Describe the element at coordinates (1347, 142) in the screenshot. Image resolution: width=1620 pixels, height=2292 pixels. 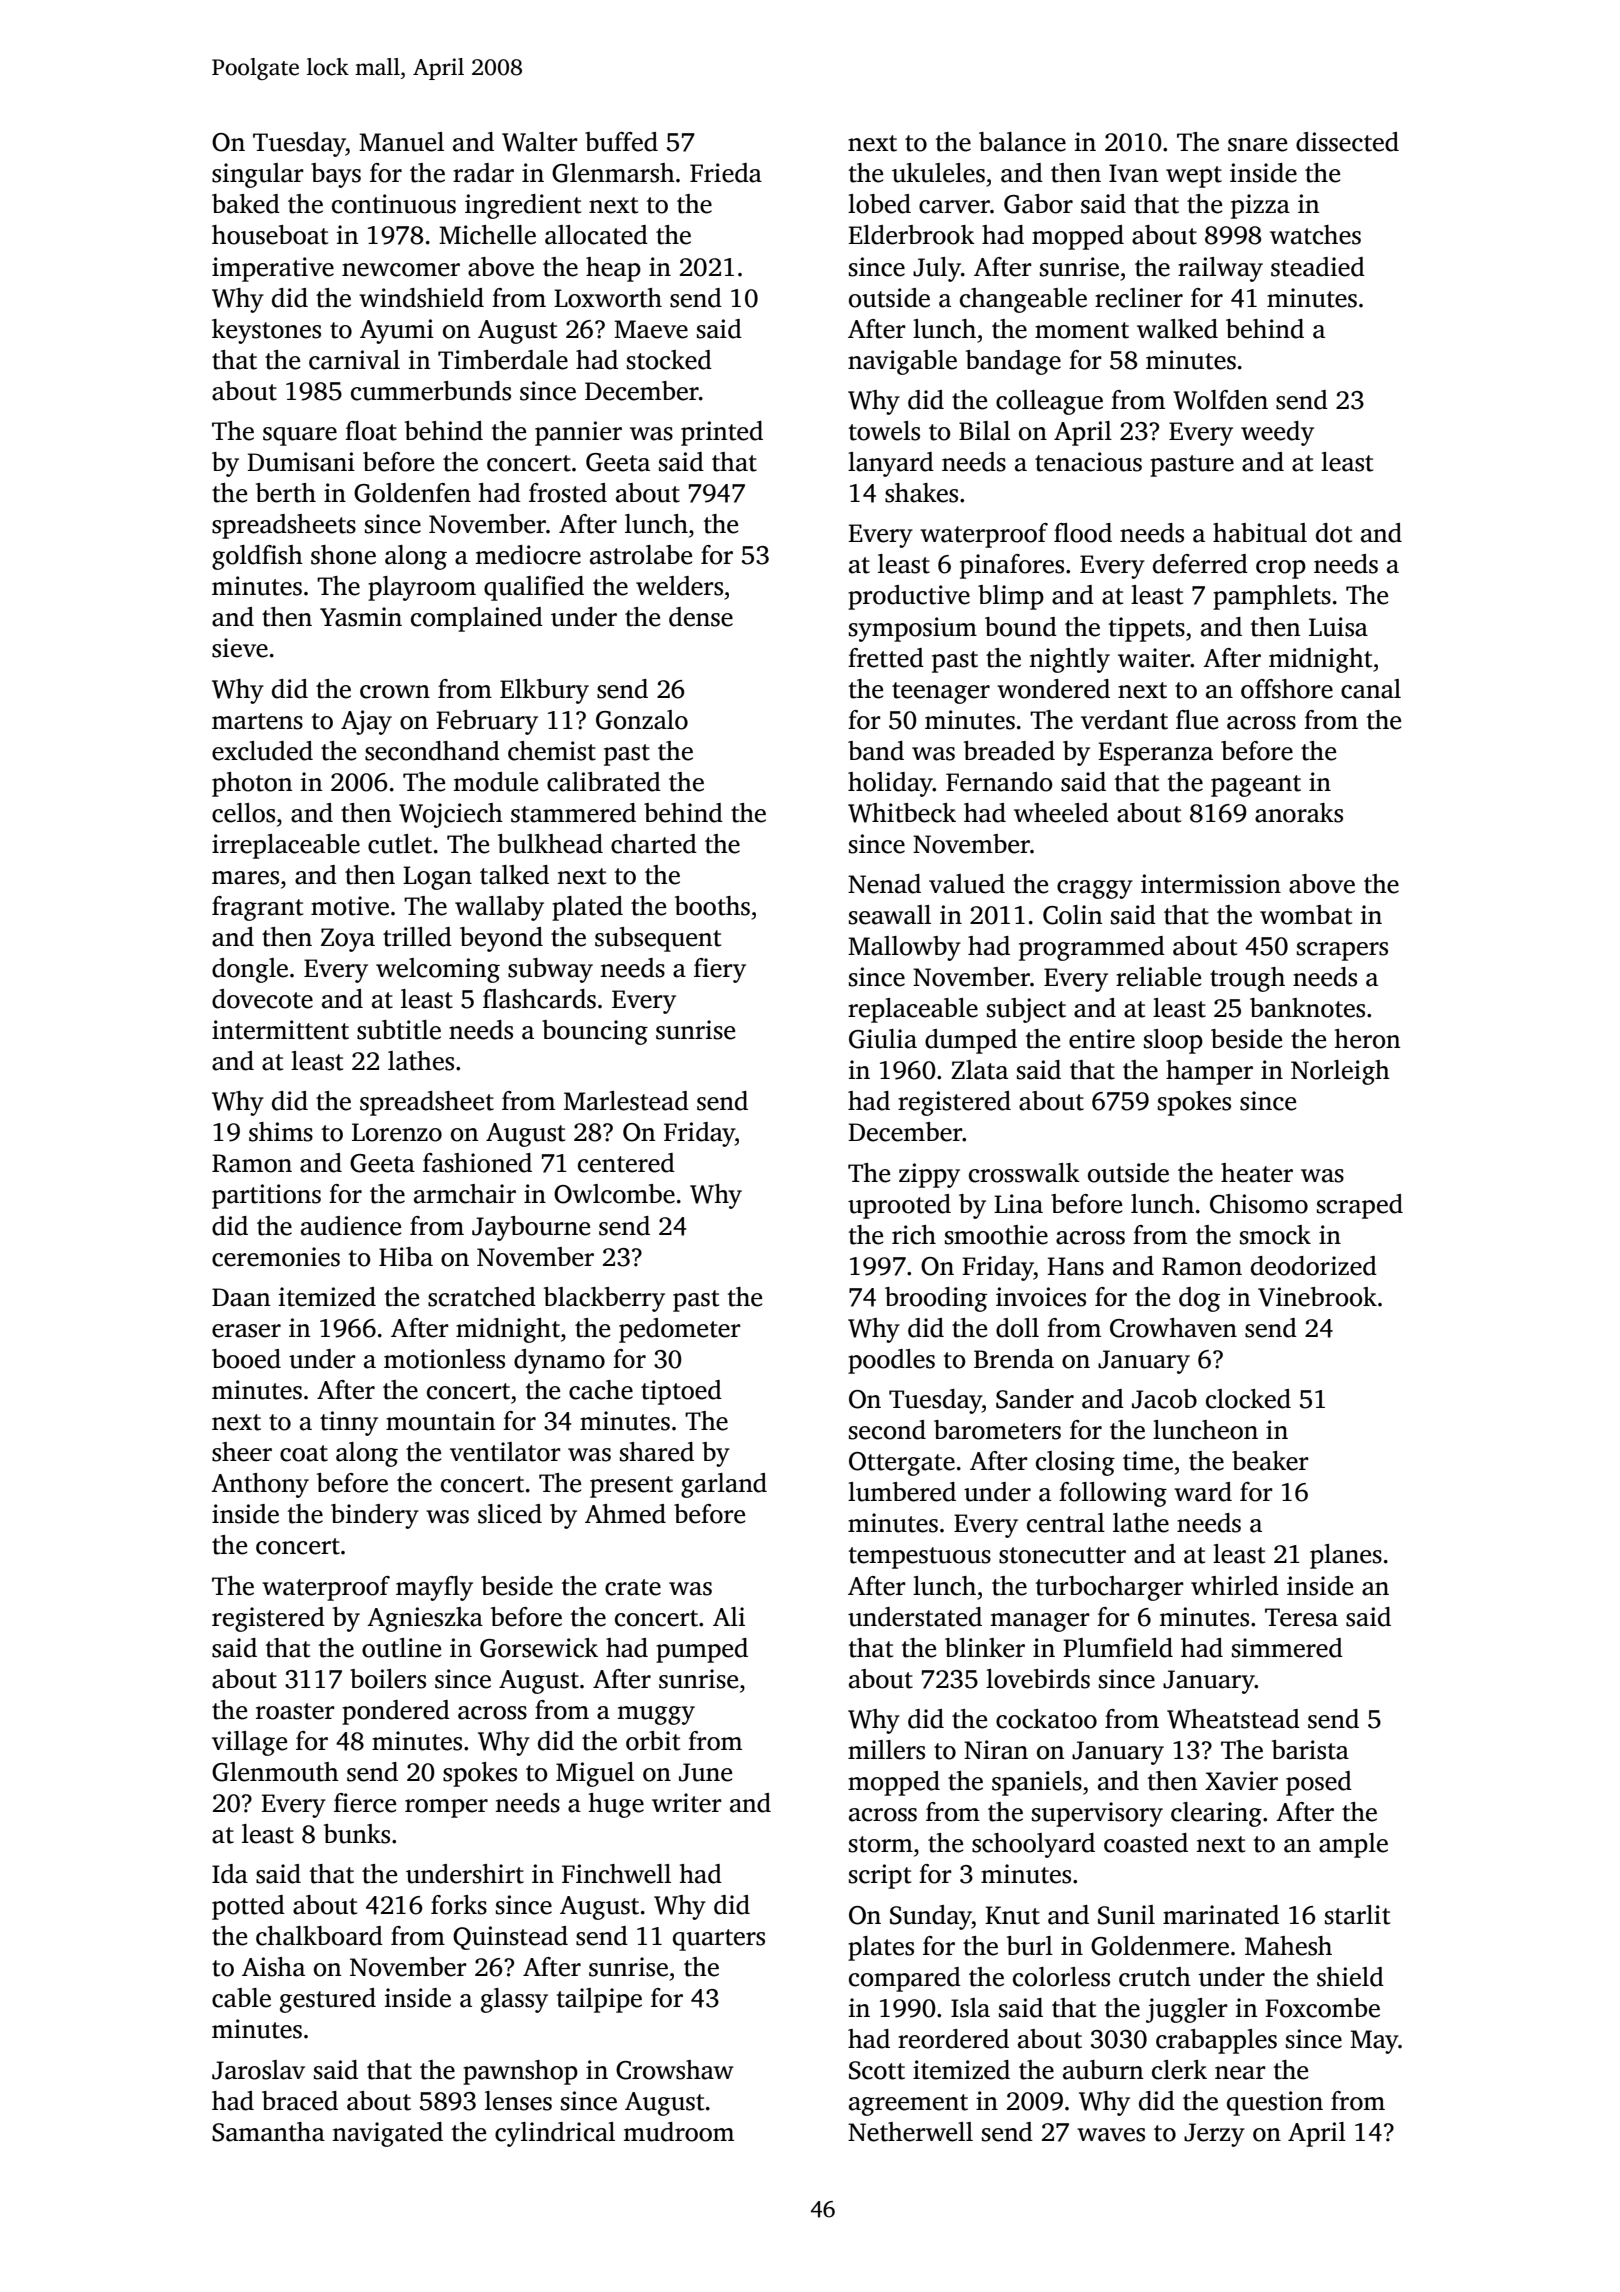
I see `dissected` at that location.
